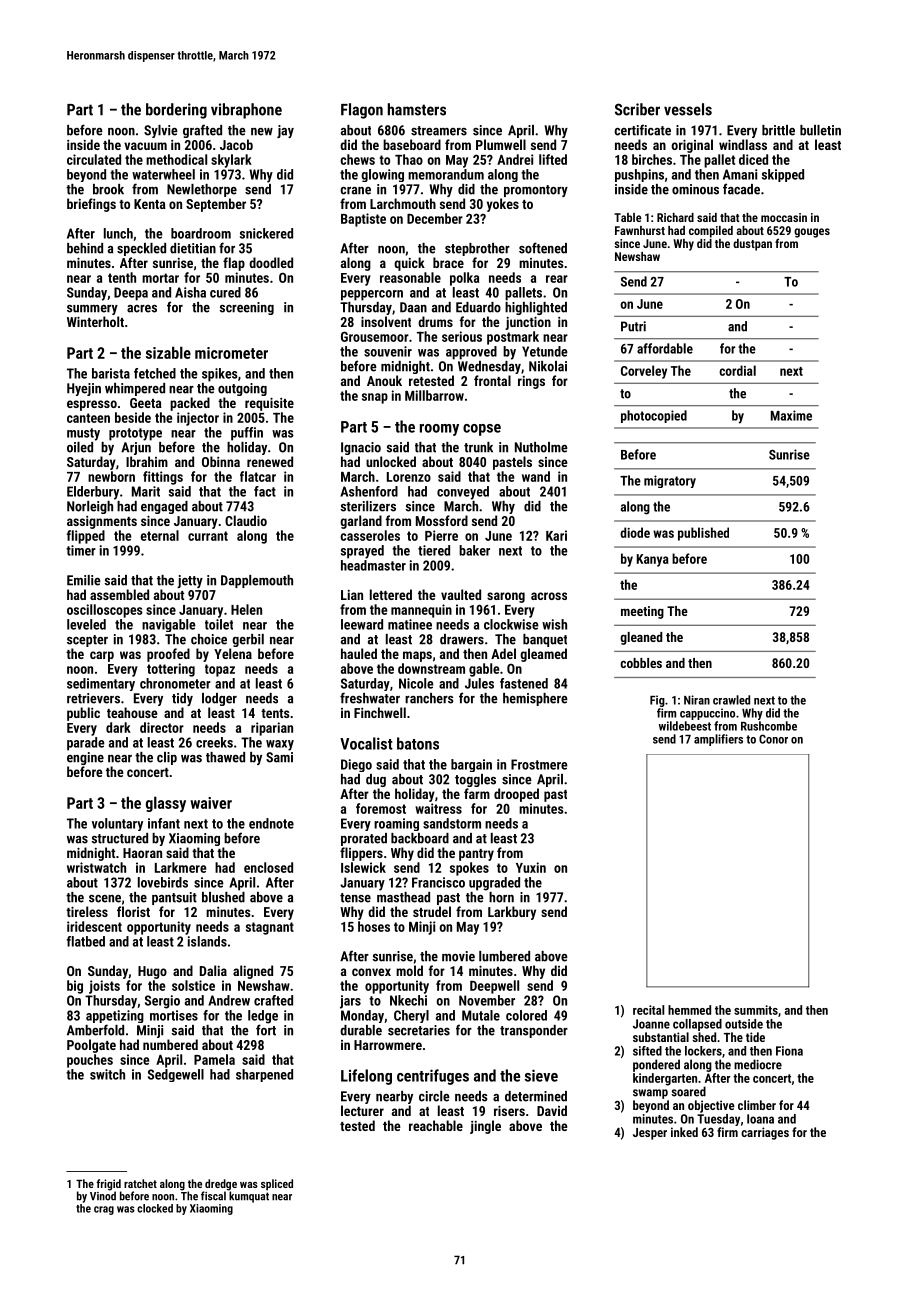 This image has width=908, height=1316. What do you see at coordinates (441, 535) in the image?
I see `Pierre` at bounding box center [441, 535].
